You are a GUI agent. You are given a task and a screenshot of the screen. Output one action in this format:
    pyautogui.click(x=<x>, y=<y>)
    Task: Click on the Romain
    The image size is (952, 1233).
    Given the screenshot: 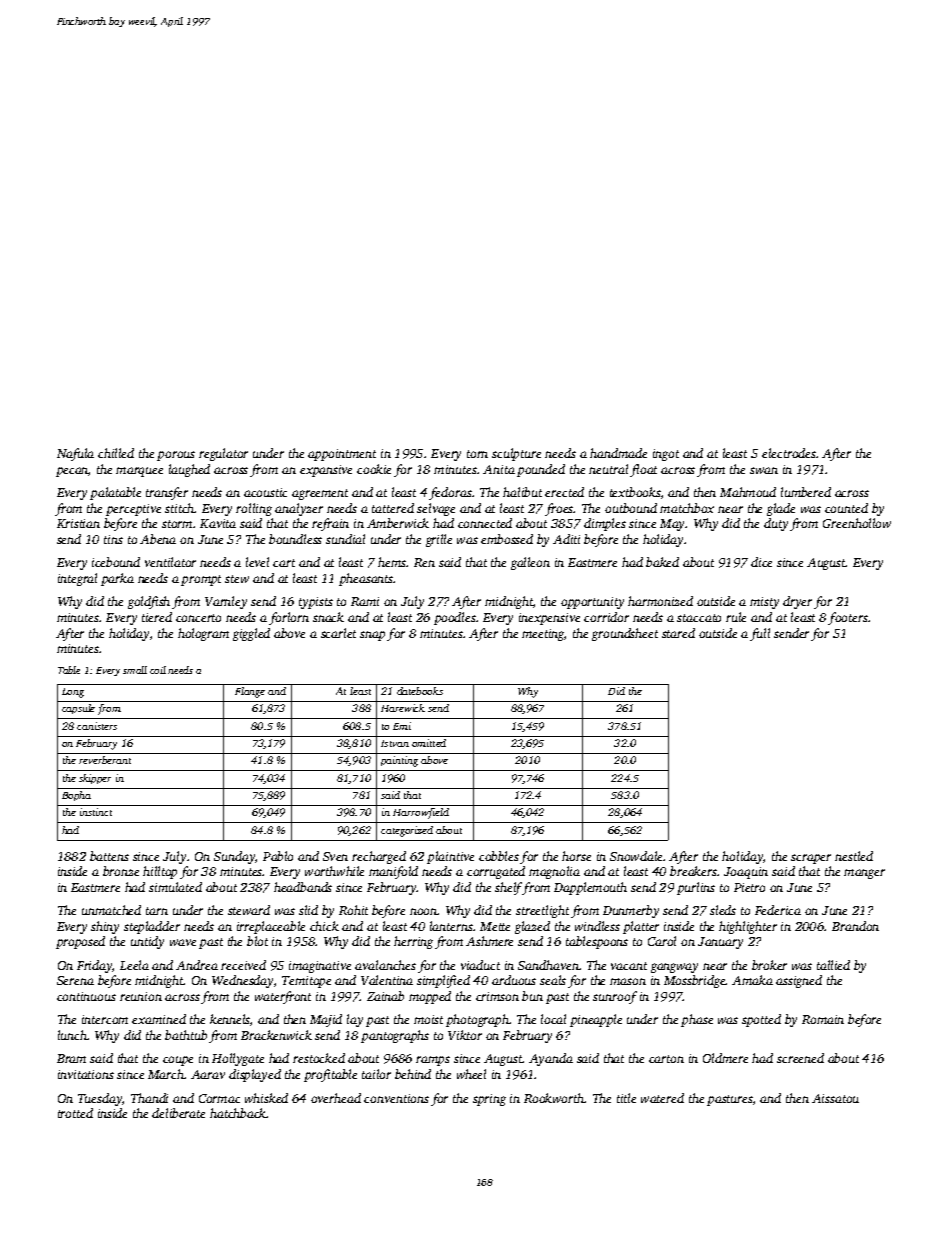 What is the action you would take?
    pyautogui.click(x=823, y=1019)
